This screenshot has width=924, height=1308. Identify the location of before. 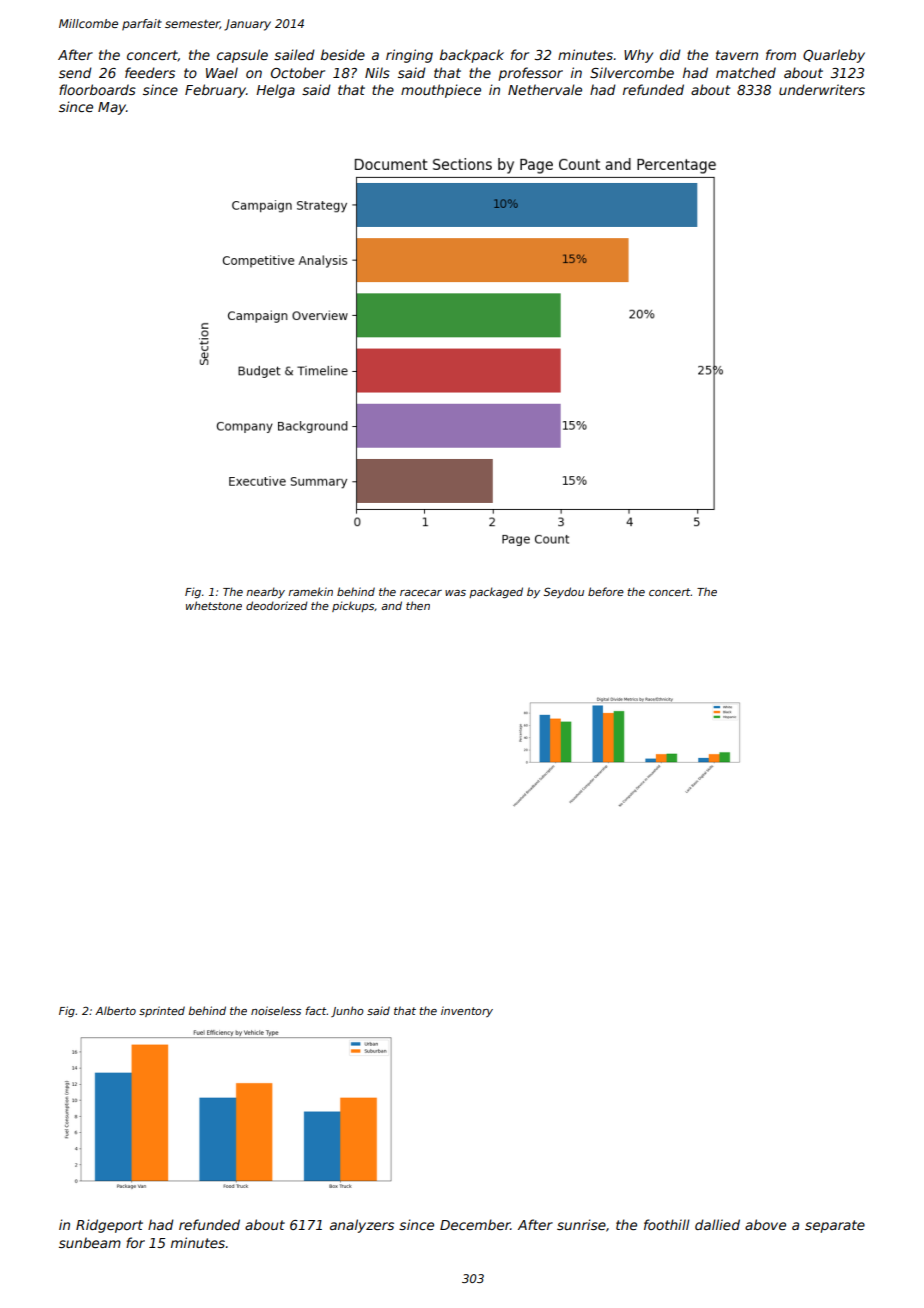
(606, 591).
